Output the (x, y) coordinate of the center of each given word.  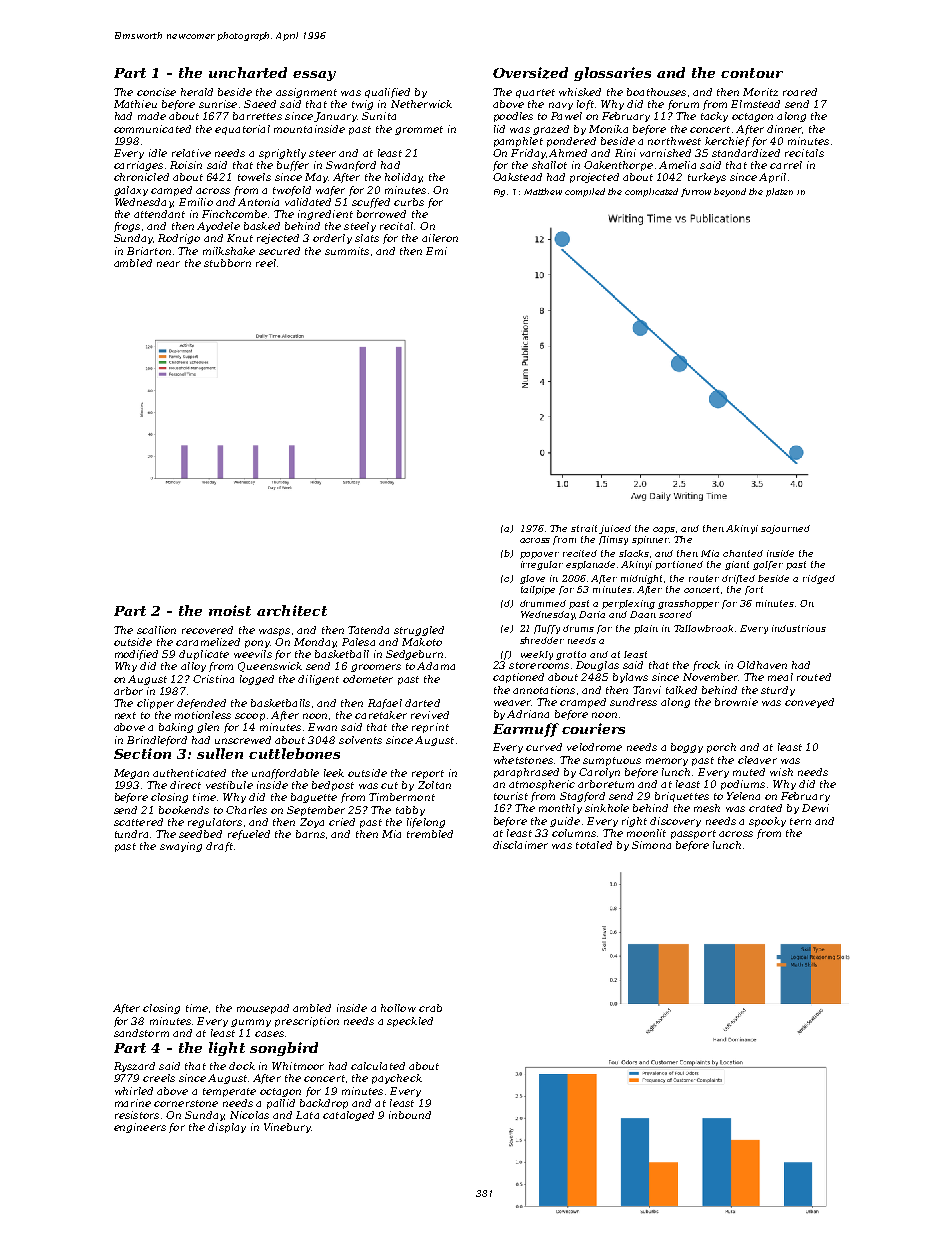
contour (752, 73)
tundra (131, 834)
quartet (535, 93)
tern (800, 821)
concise (156, 92)
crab (430, 1008)
